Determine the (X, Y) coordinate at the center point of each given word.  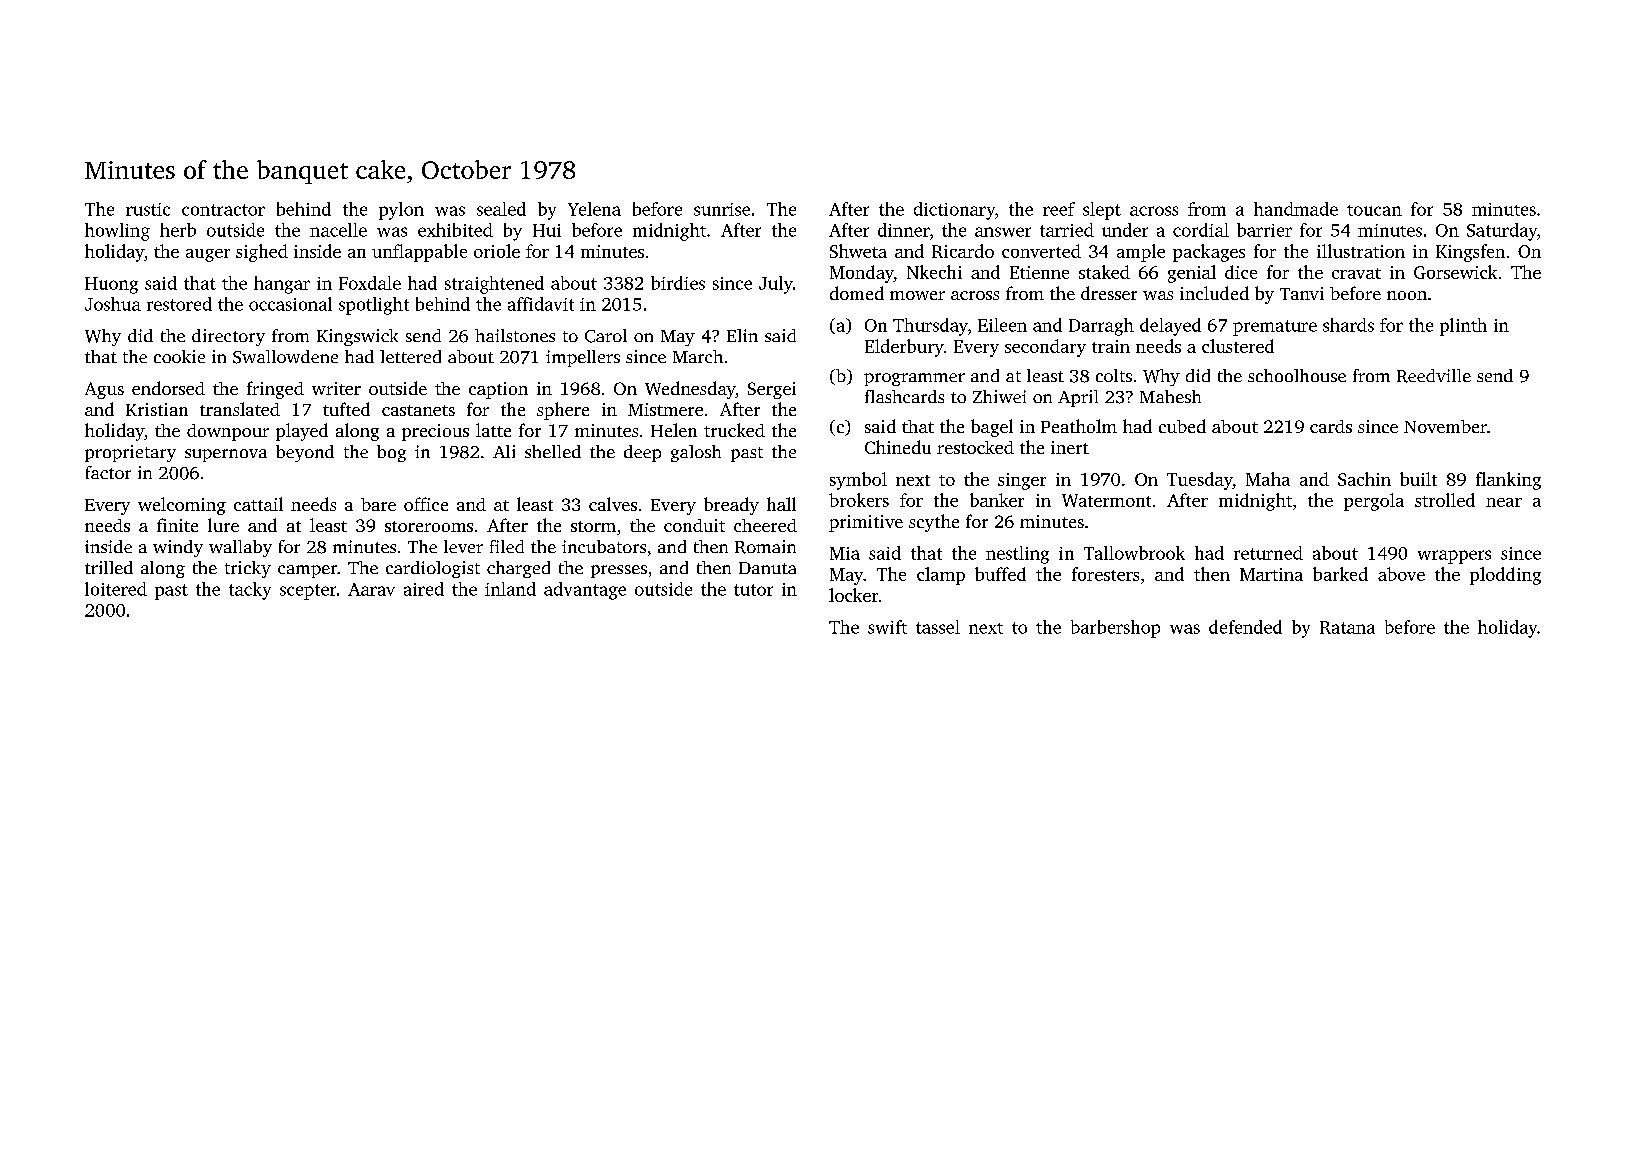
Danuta (767, 568)
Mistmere (665, 409)
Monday (862, 274)
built (1418, 479)
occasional (290, 304)
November (1445, 426)
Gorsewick (1455, 272)
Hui (547, 230)
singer (1022, 481)
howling (117, 232)
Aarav (371, 589)
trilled (109, 567)
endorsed (168, 388)
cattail (258, 504)
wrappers (1454, 557)
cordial (1201, 230)
